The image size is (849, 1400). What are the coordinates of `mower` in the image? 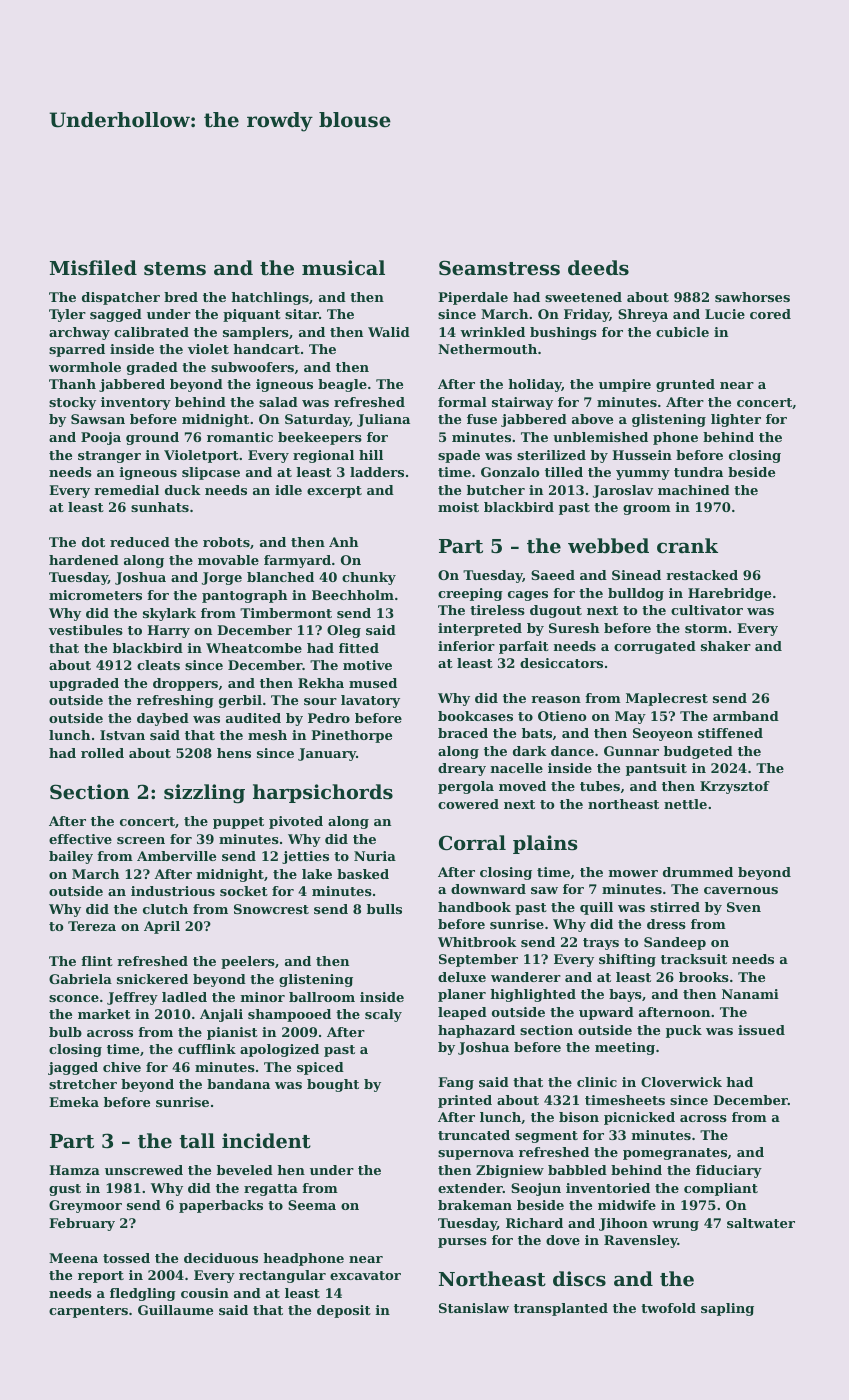 It's located at (633, 873).
